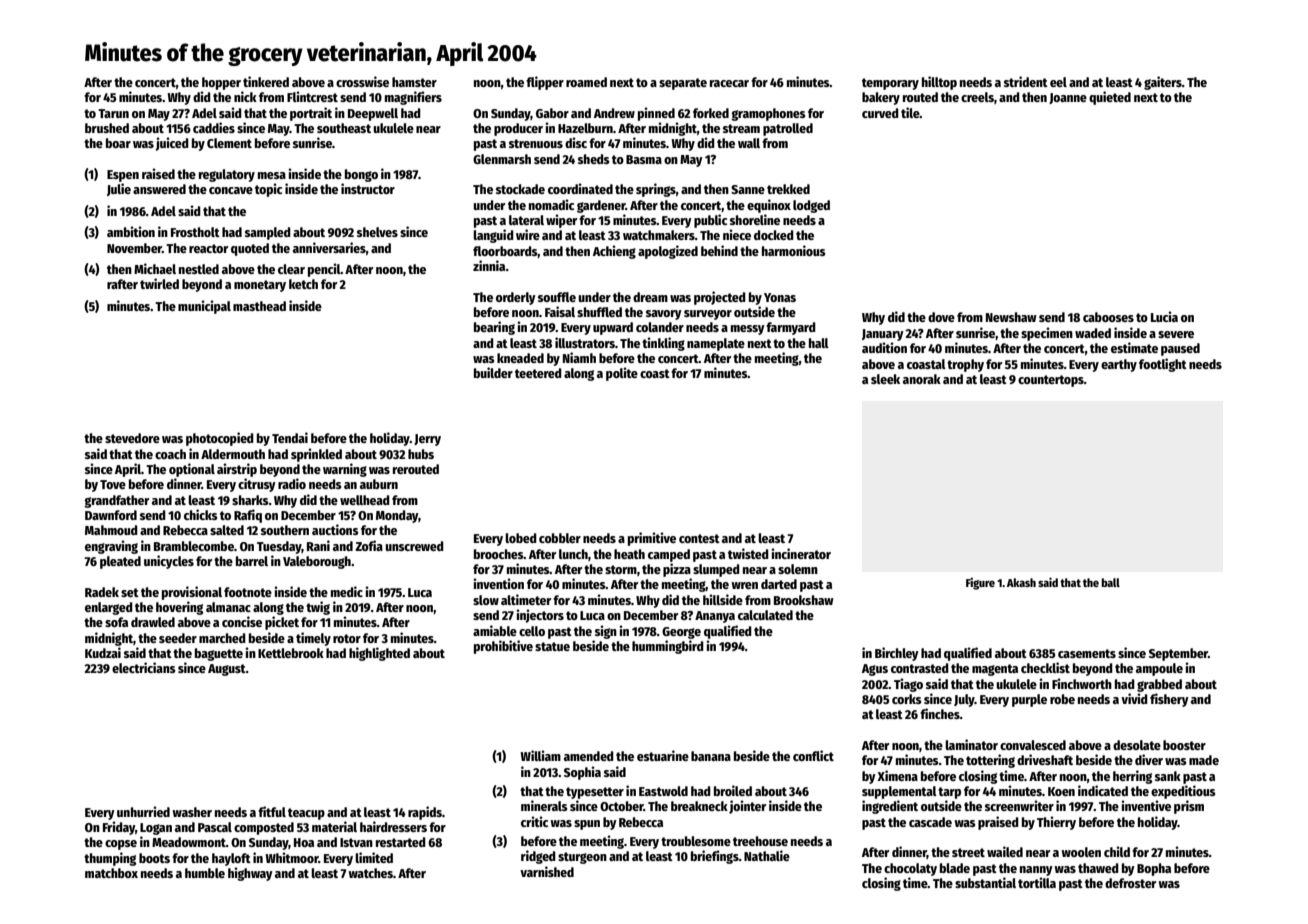  I want to click on varnished, so click(547, 871).
